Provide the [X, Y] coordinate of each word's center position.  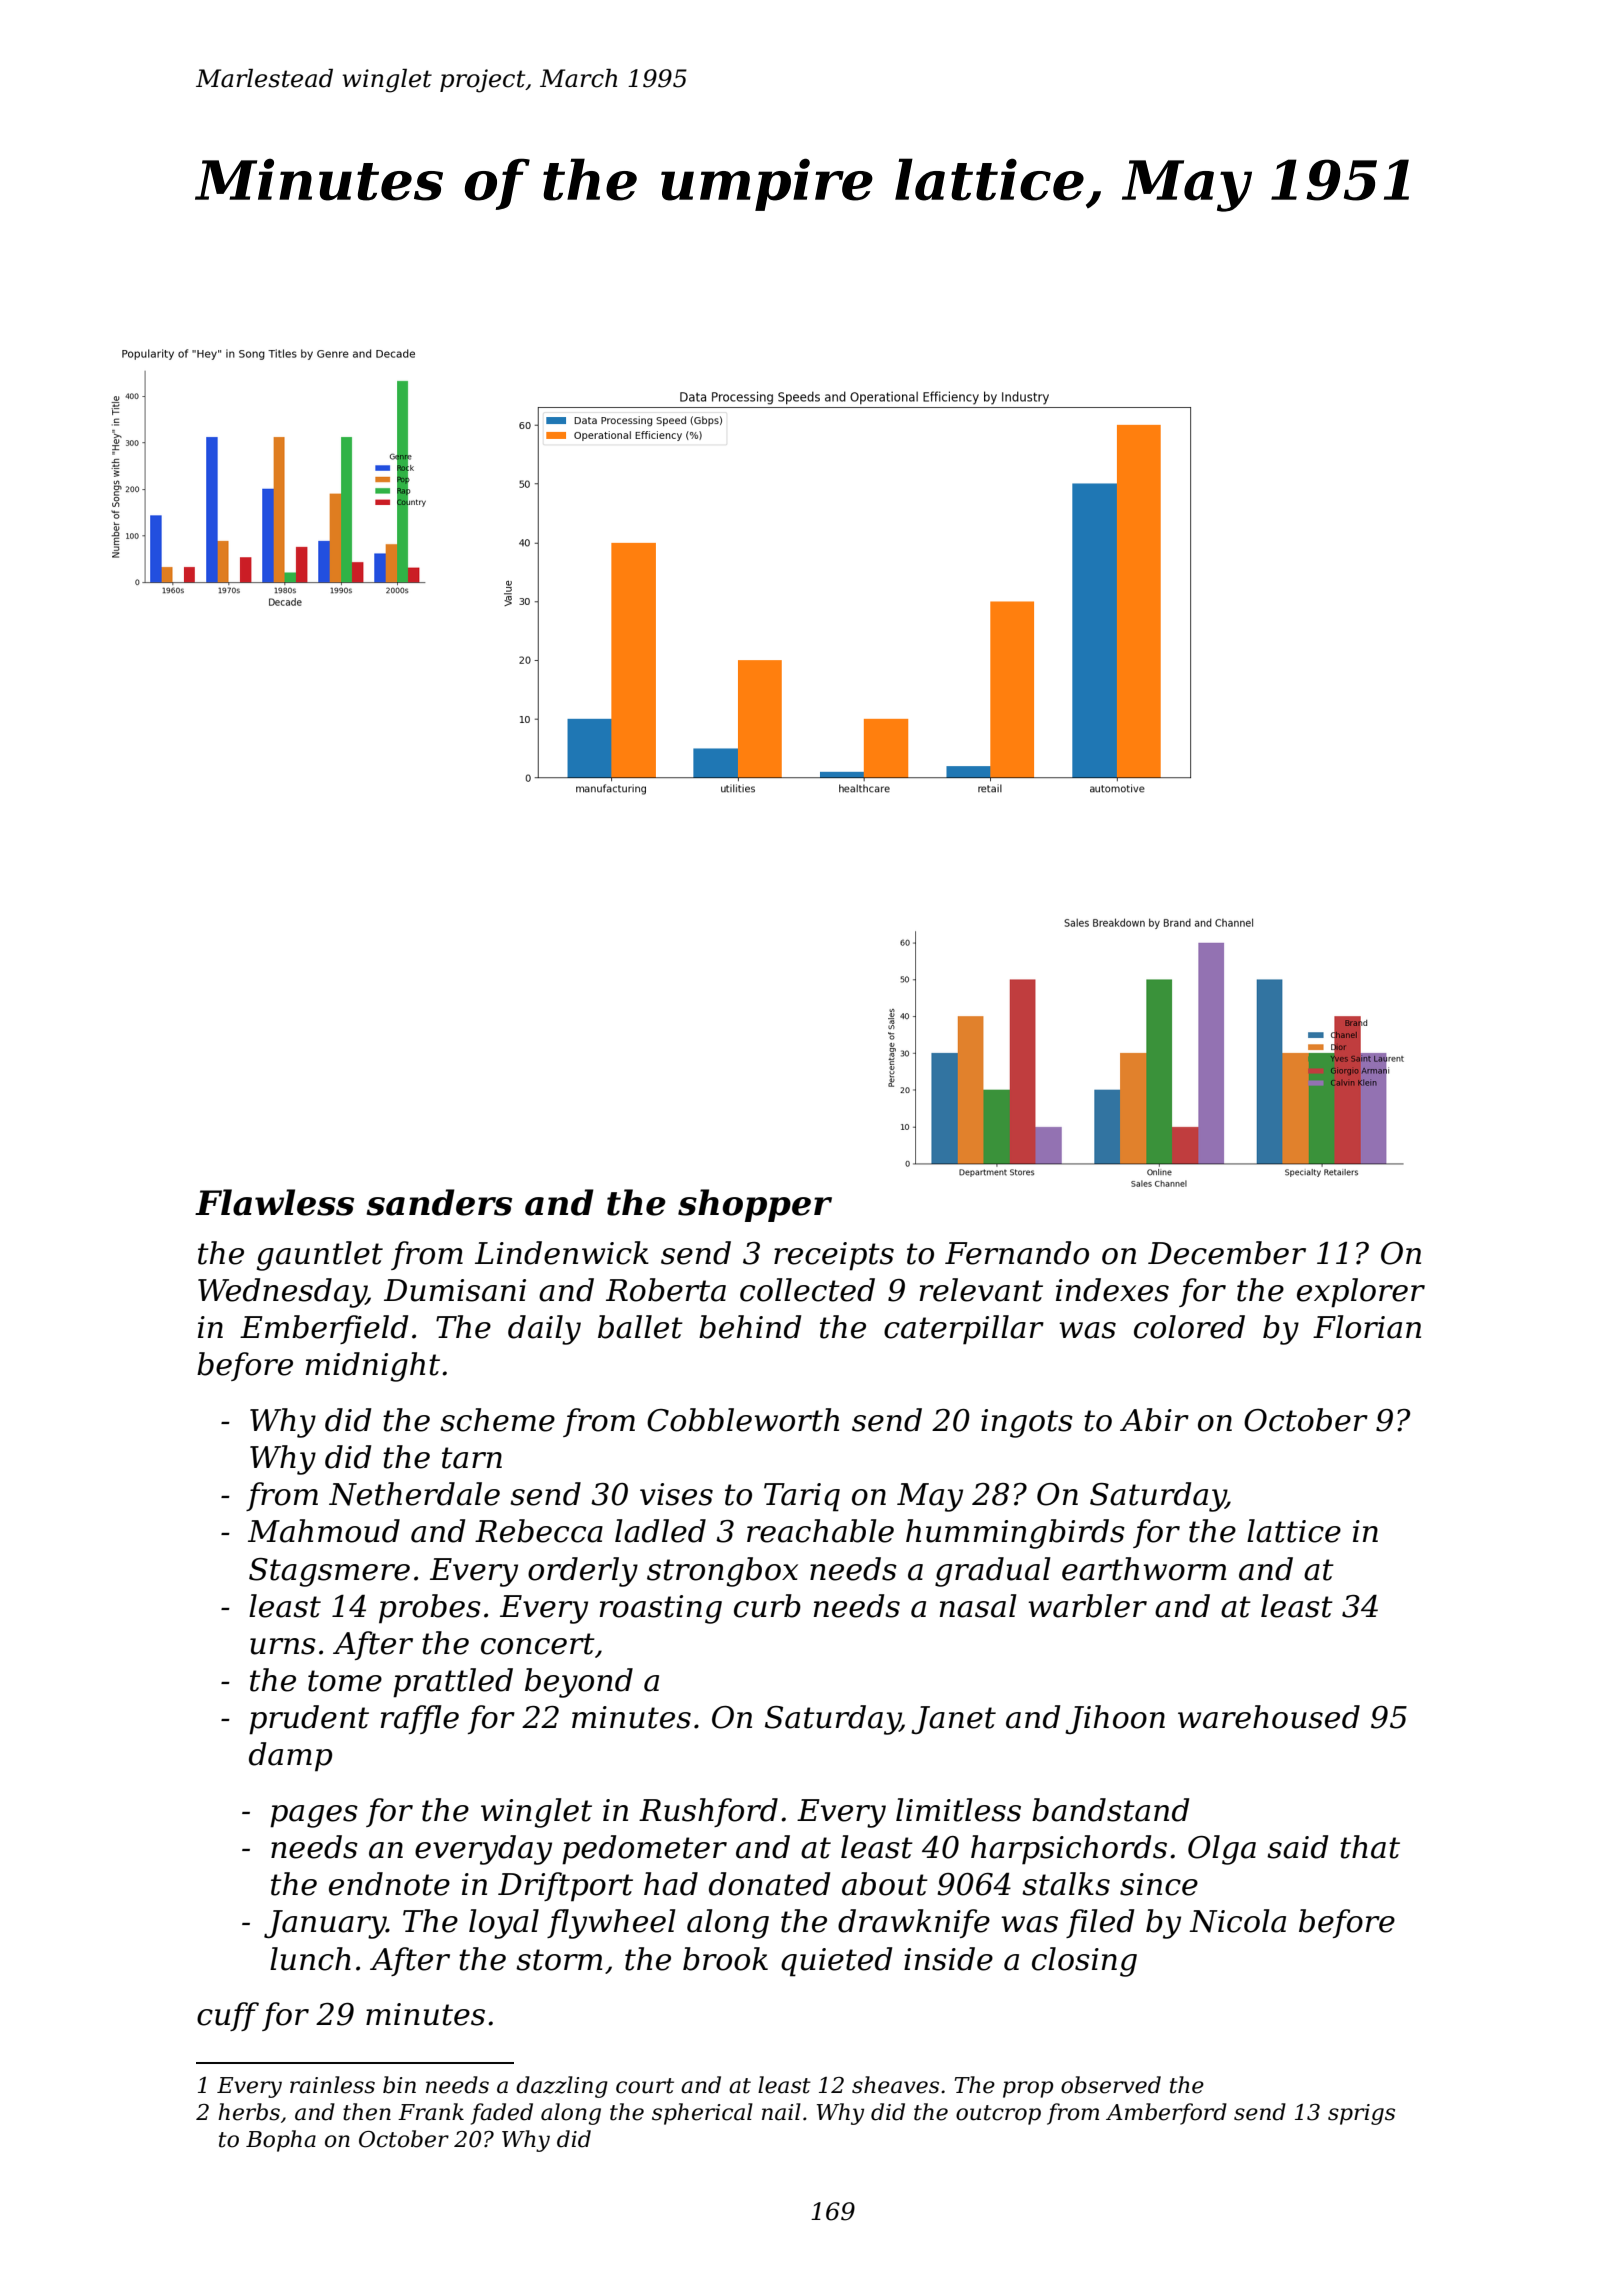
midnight [373, 1367]
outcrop [998, 2115]
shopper [755, 1205]
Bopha [281, 2141]
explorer [1361, 1293]
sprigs [1361, 2114]
